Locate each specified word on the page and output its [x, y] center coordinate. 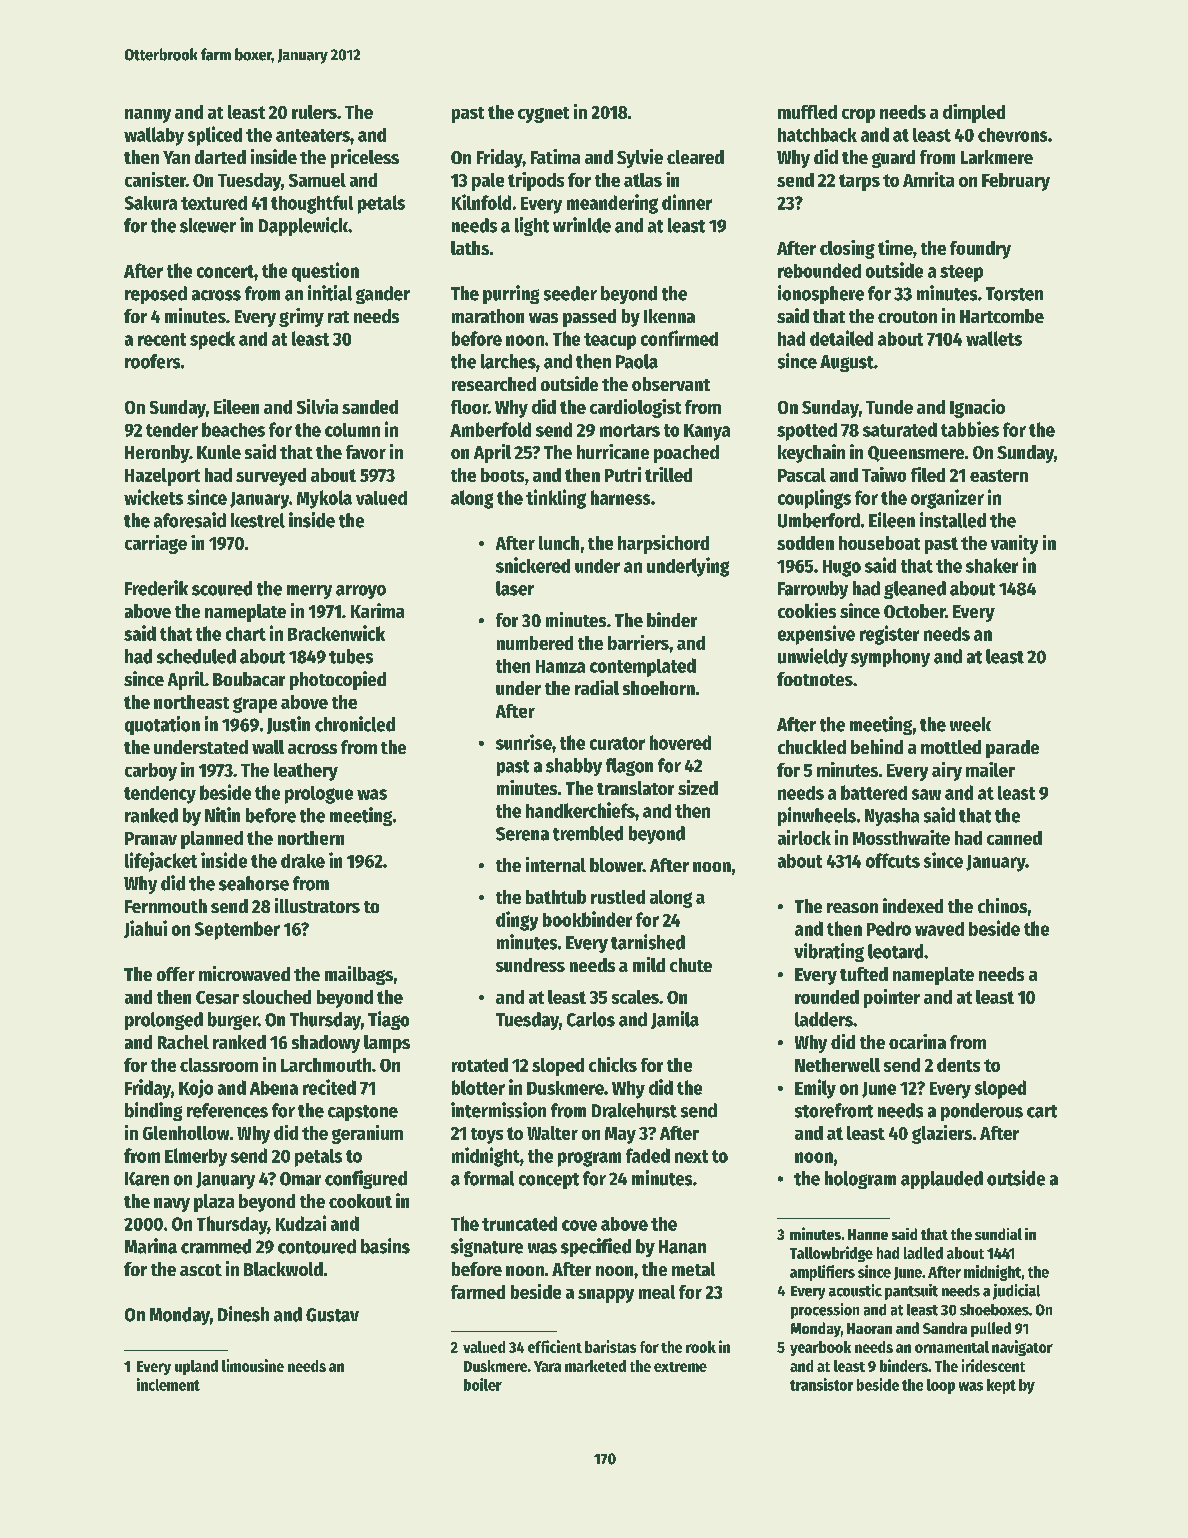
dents [958, 1065]
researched [494, 384]
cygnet [543, 115]
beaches [233, 429]
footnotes [815, 679]
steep [961, 273]
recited [329, 1087]
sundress [530, 965]
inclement [168, 1384]
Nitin [222, 815]
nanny [148, 116]
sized [698, 787]
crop [858, 116]
